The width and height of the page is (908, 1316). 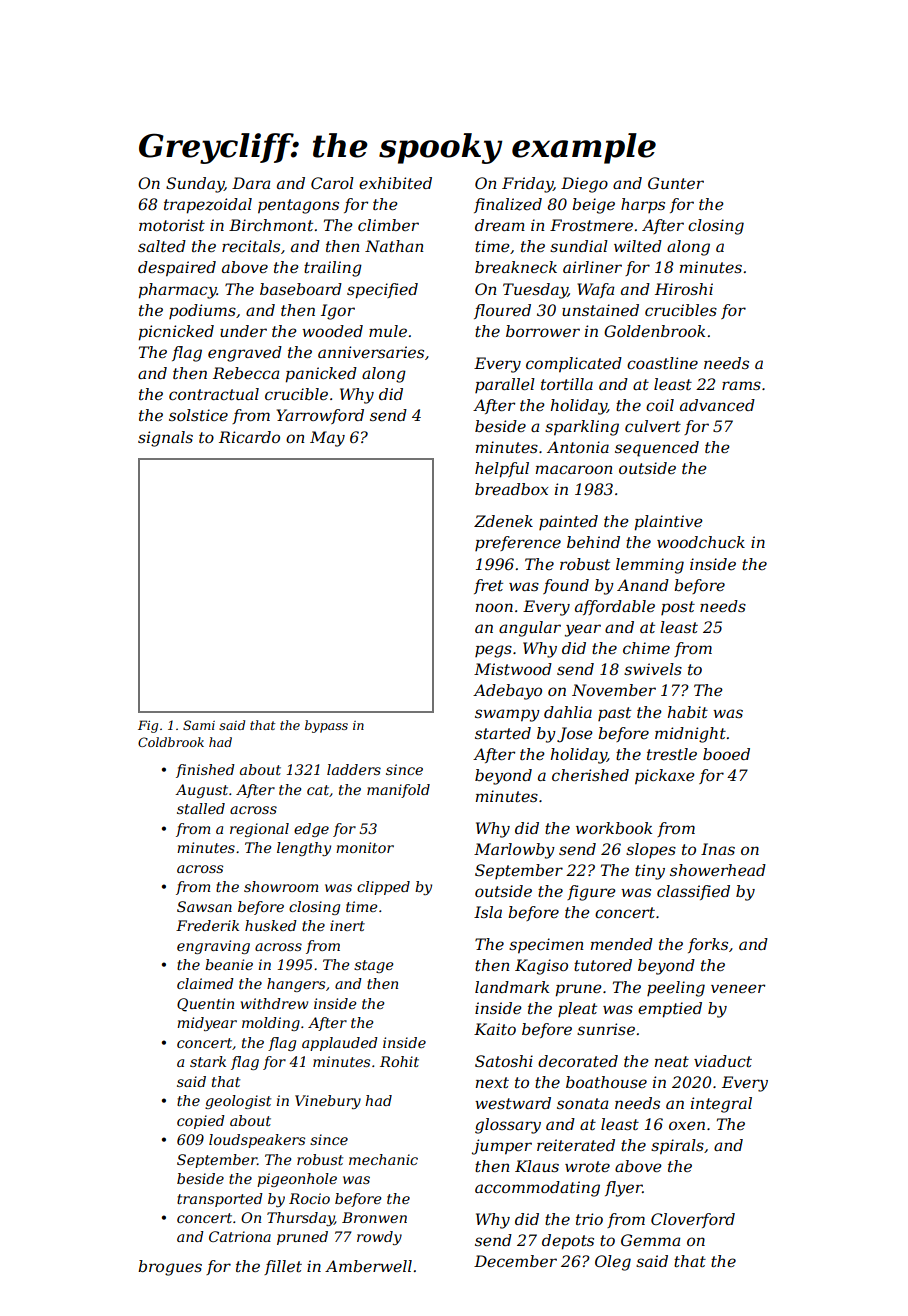 I want to click on Ricardo, so click(x=249, y=437).
